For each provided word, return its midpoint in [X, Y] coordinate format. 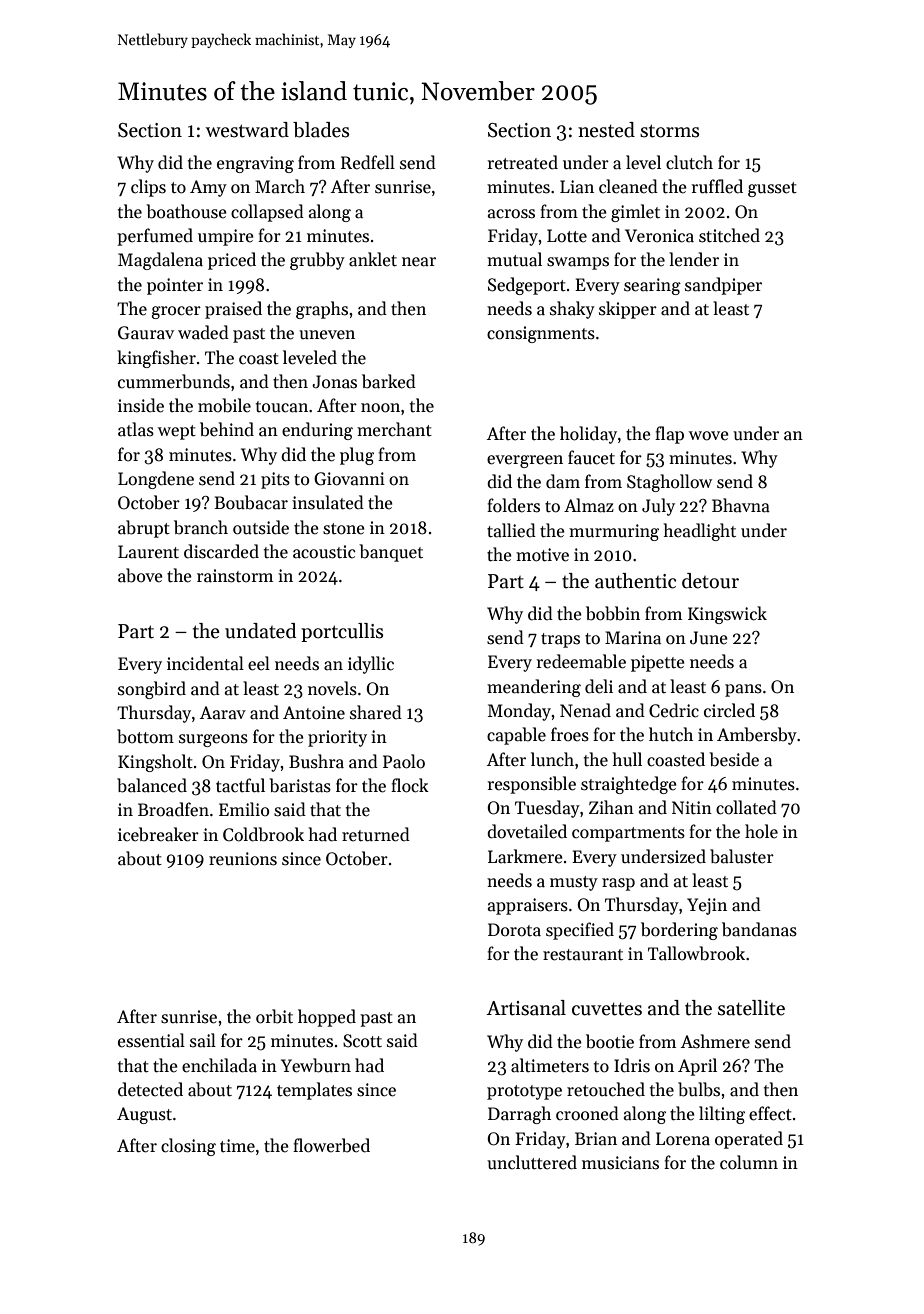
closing [188, 1147]
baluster [742, 856]
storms [669, 131]
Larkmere [525, 856]
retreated [522, 162]
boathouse [186, 211]
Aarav [223, 713]
